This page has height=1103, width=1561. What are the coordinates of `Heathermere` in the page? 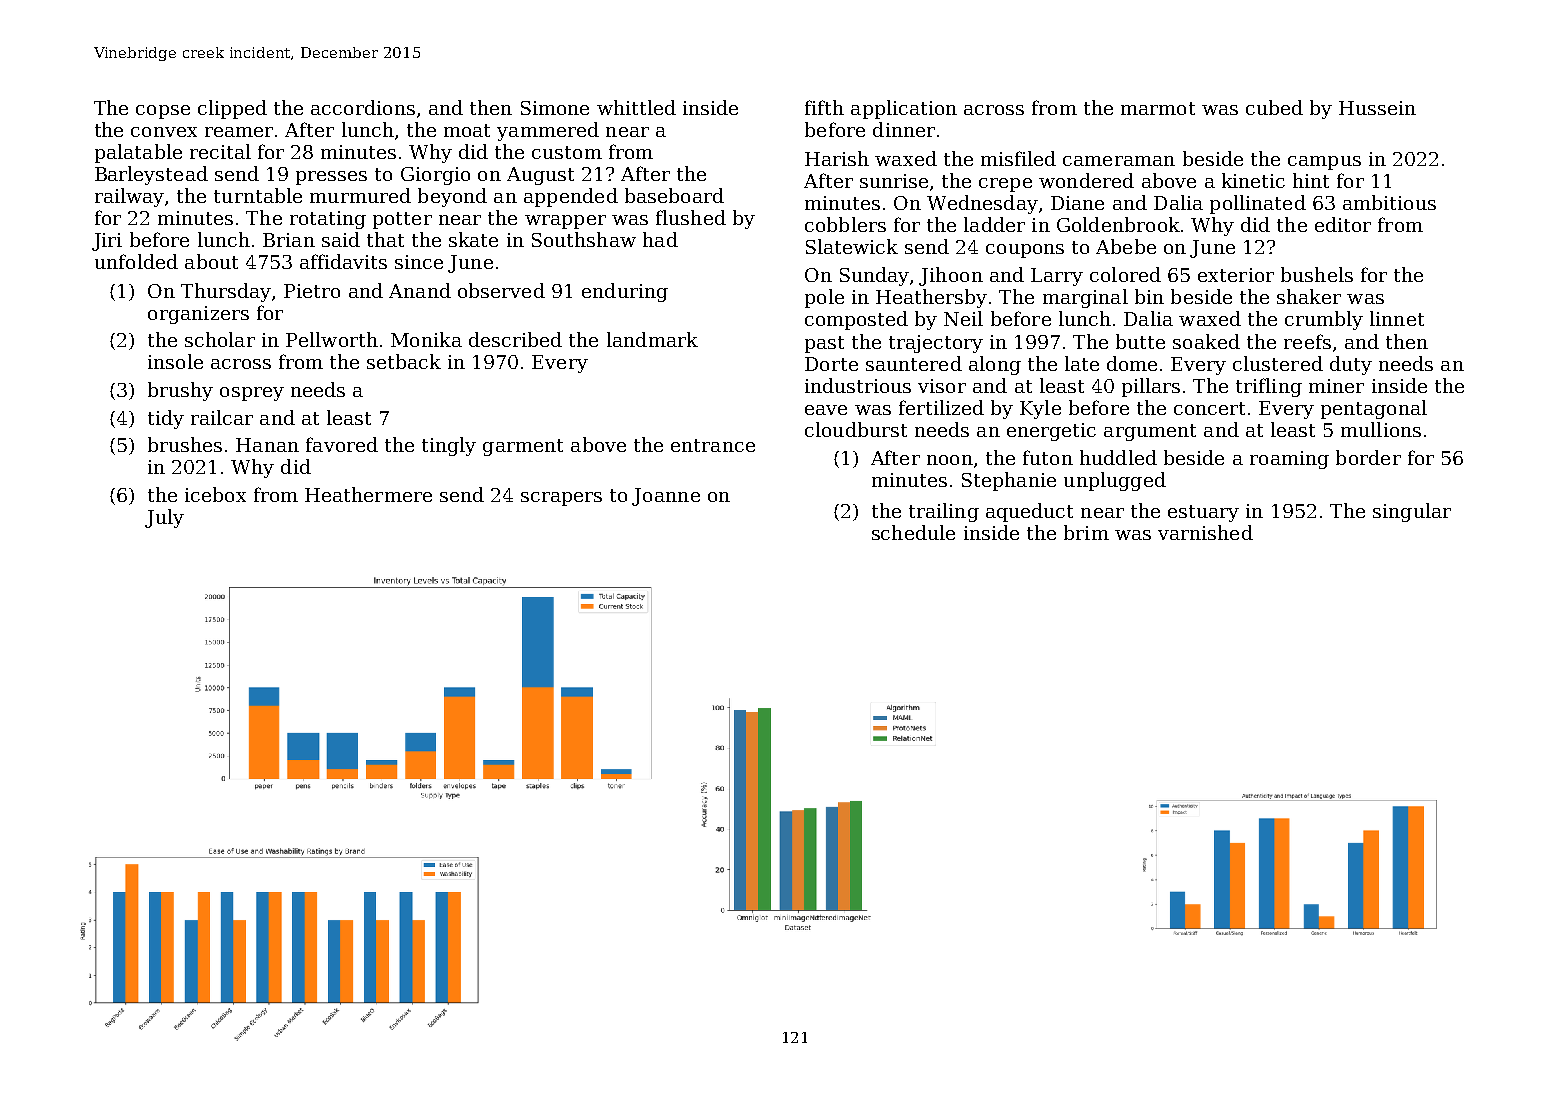 It's located at (368, 494).
